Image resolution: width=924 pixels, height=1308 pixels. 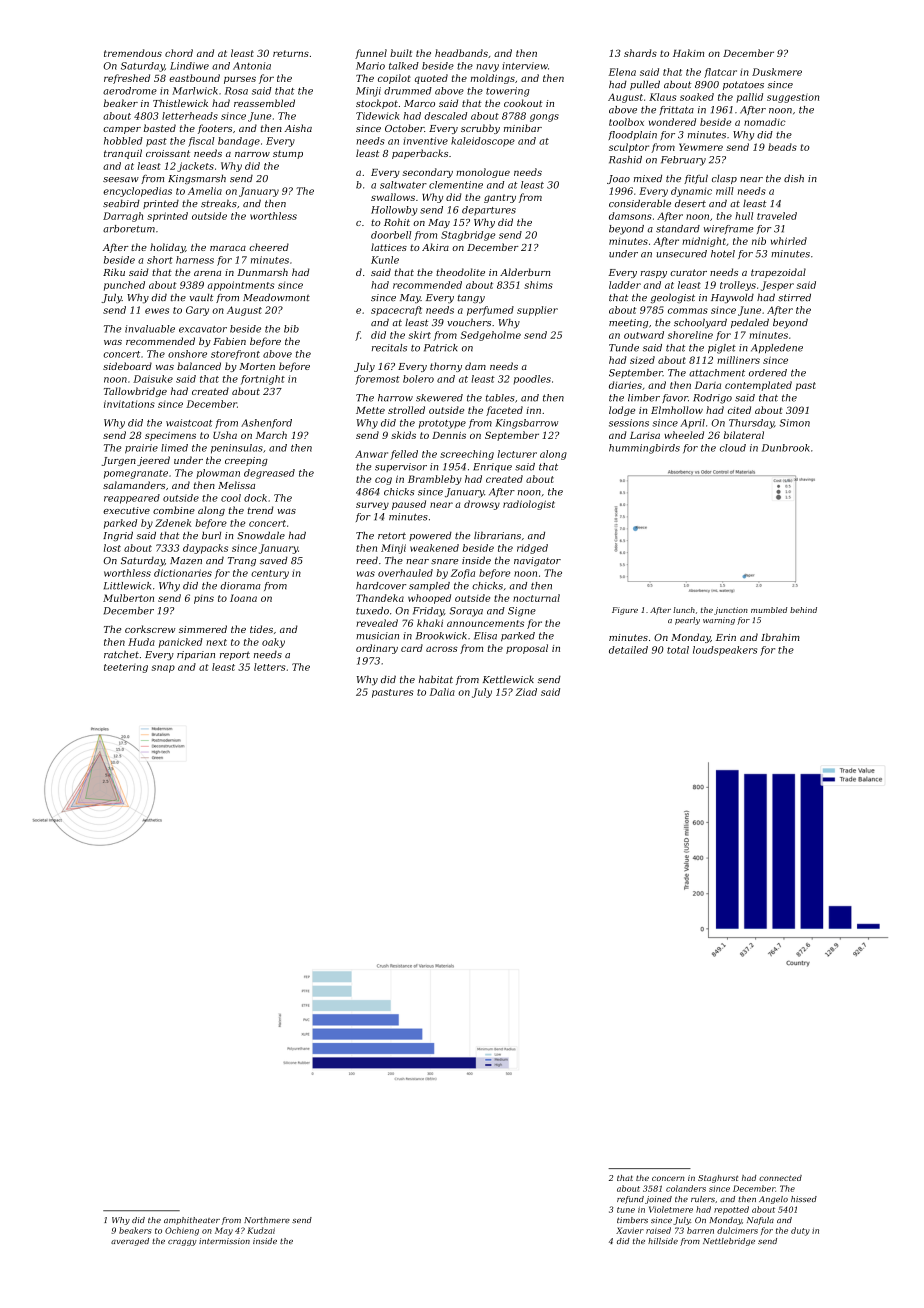 What do you see at coordinates (291, 53) in the page?
I see `returns` at bounding box center [291, 53].
